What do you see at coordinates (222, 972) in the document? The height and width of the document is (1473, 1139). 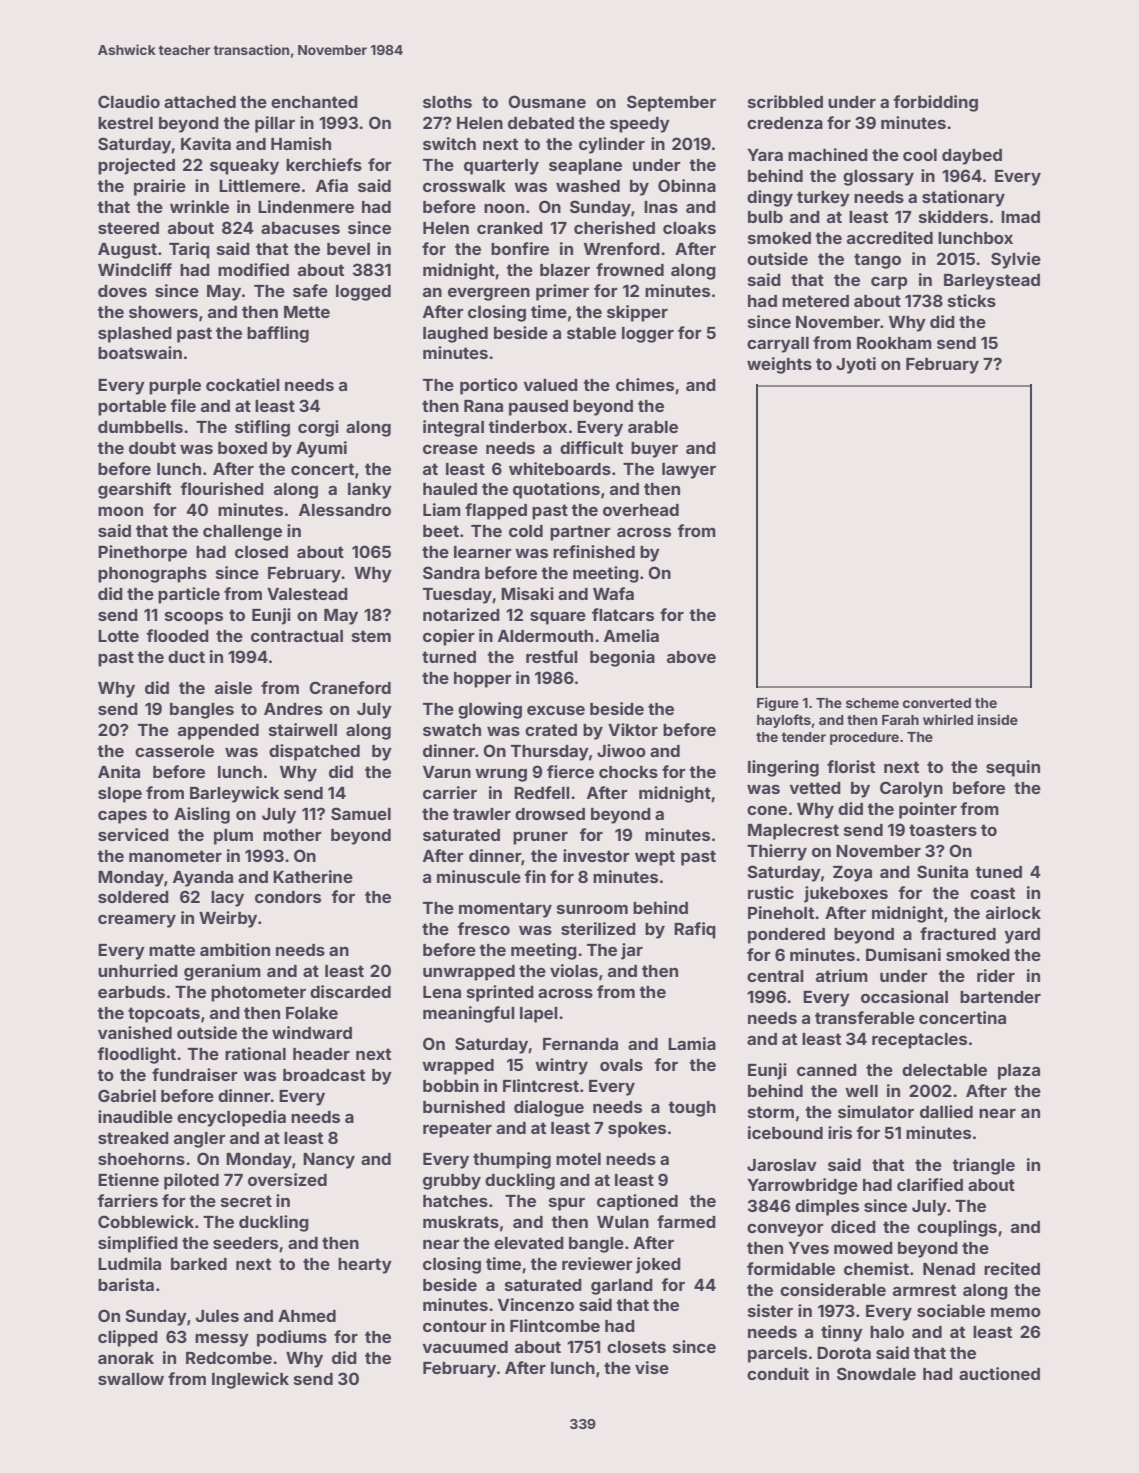 I see `geranium` at bounding box center [222, 972].
